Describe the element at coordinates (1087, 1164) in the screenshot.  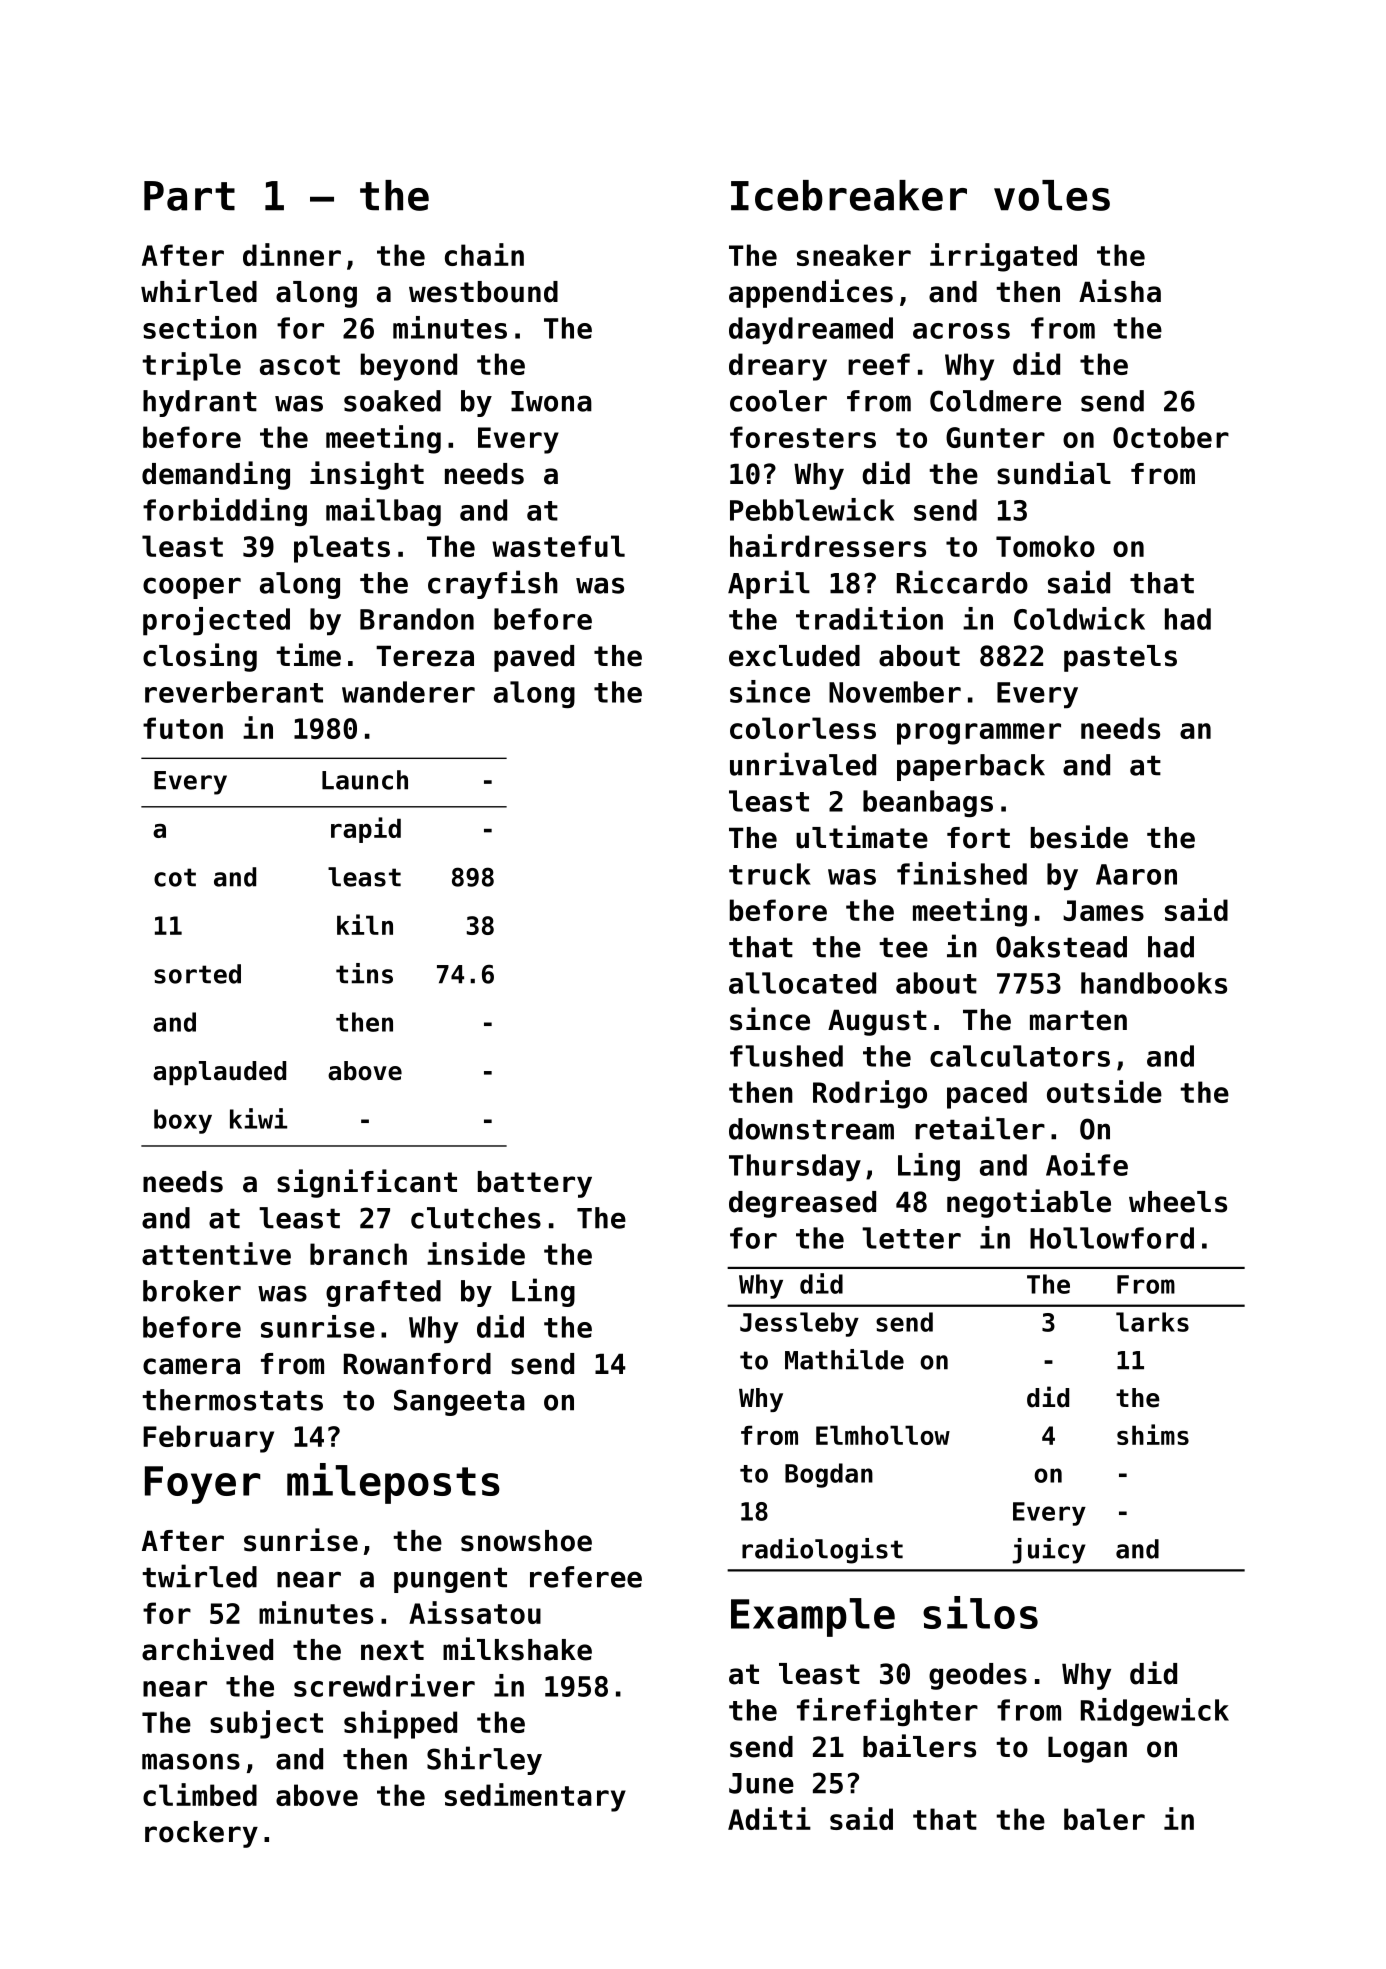
I see `Aoife` at that location.
